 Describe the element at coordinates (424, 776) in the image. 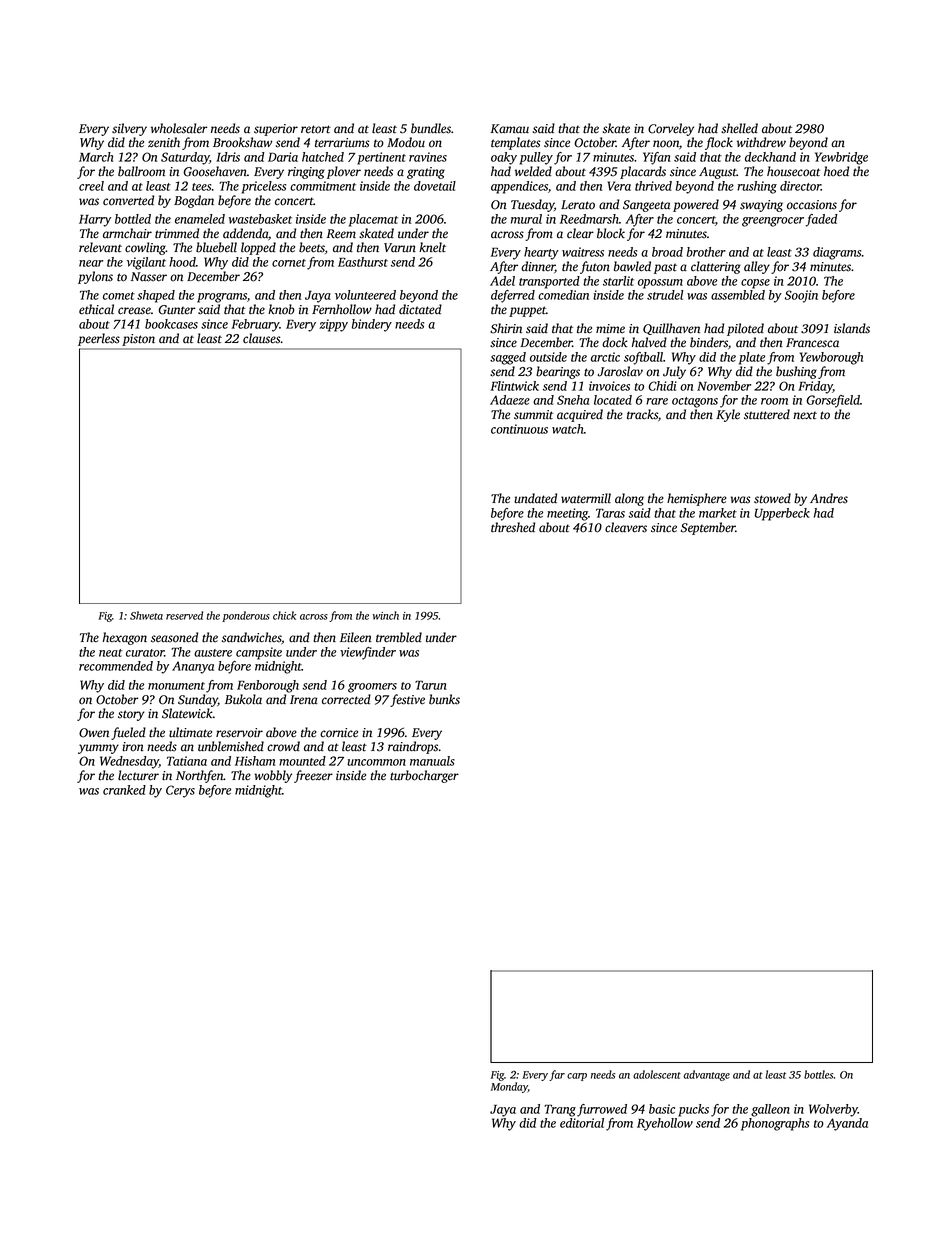

I see `turbocharger` at that location.
